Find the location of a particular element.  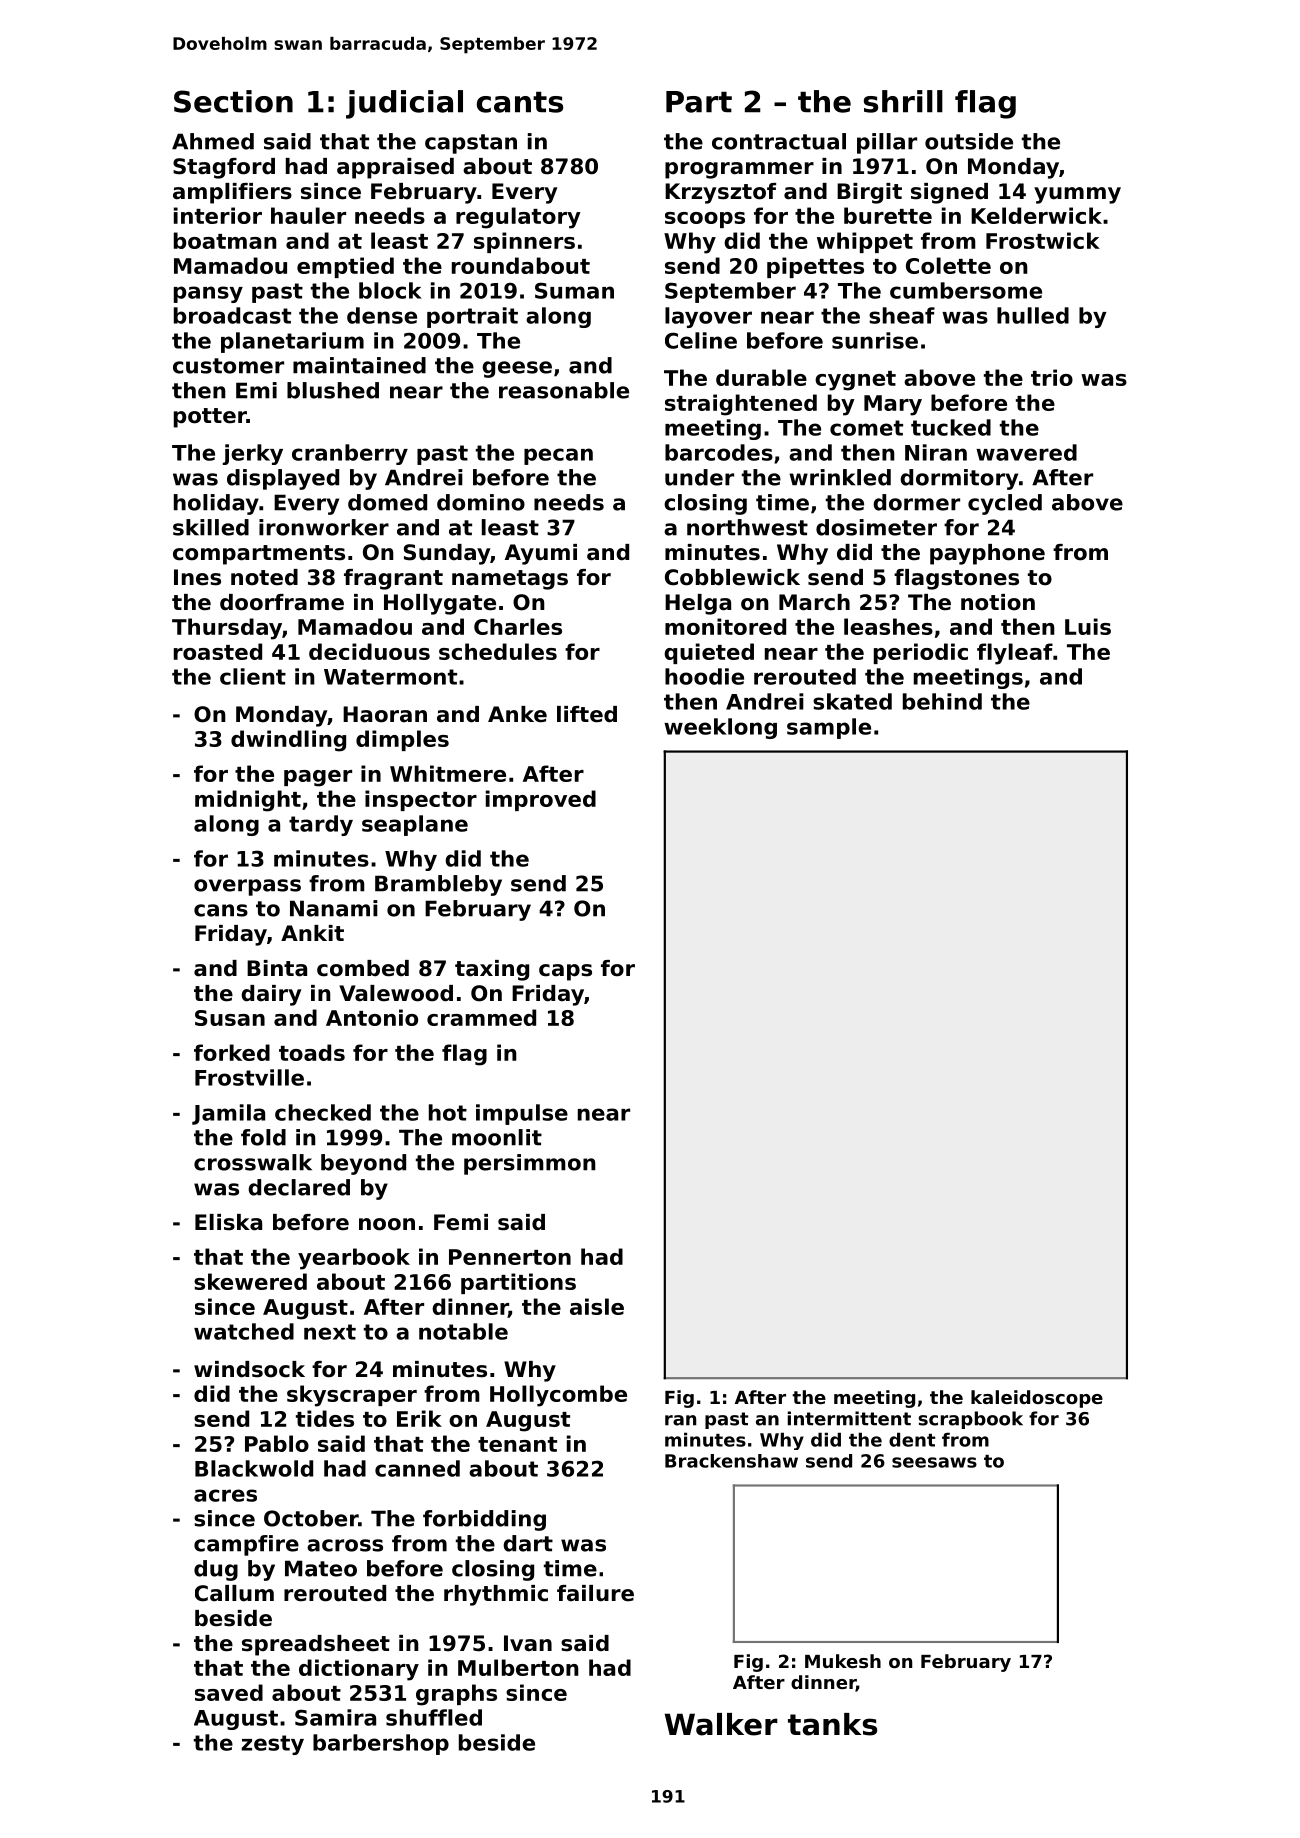

Luis is located at coordinates (1088, 626).
